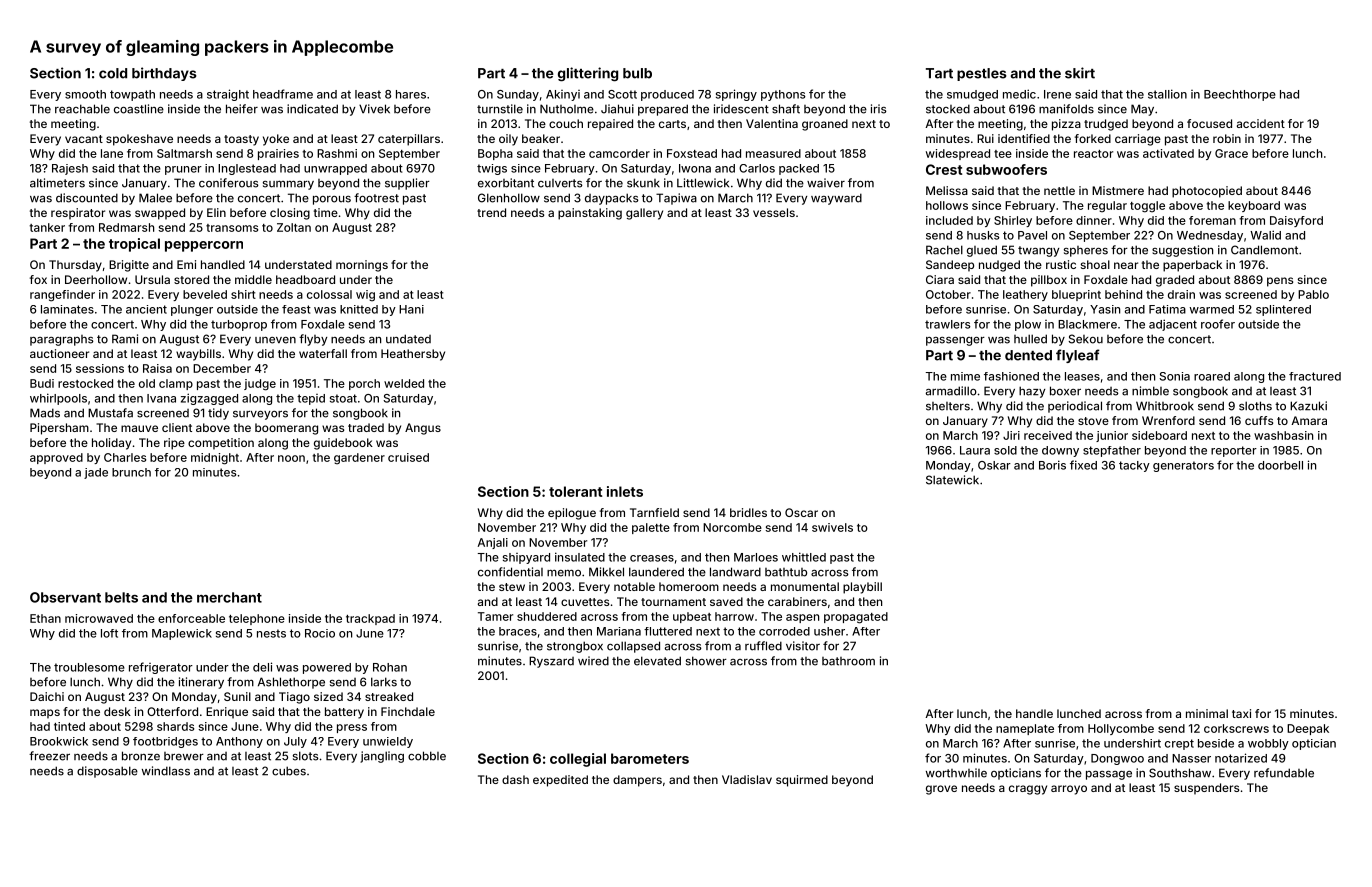 This image has height=887, width=1372. Describe the element at coordinates (668, 631) in the image. I see `fluttered` at that location.
